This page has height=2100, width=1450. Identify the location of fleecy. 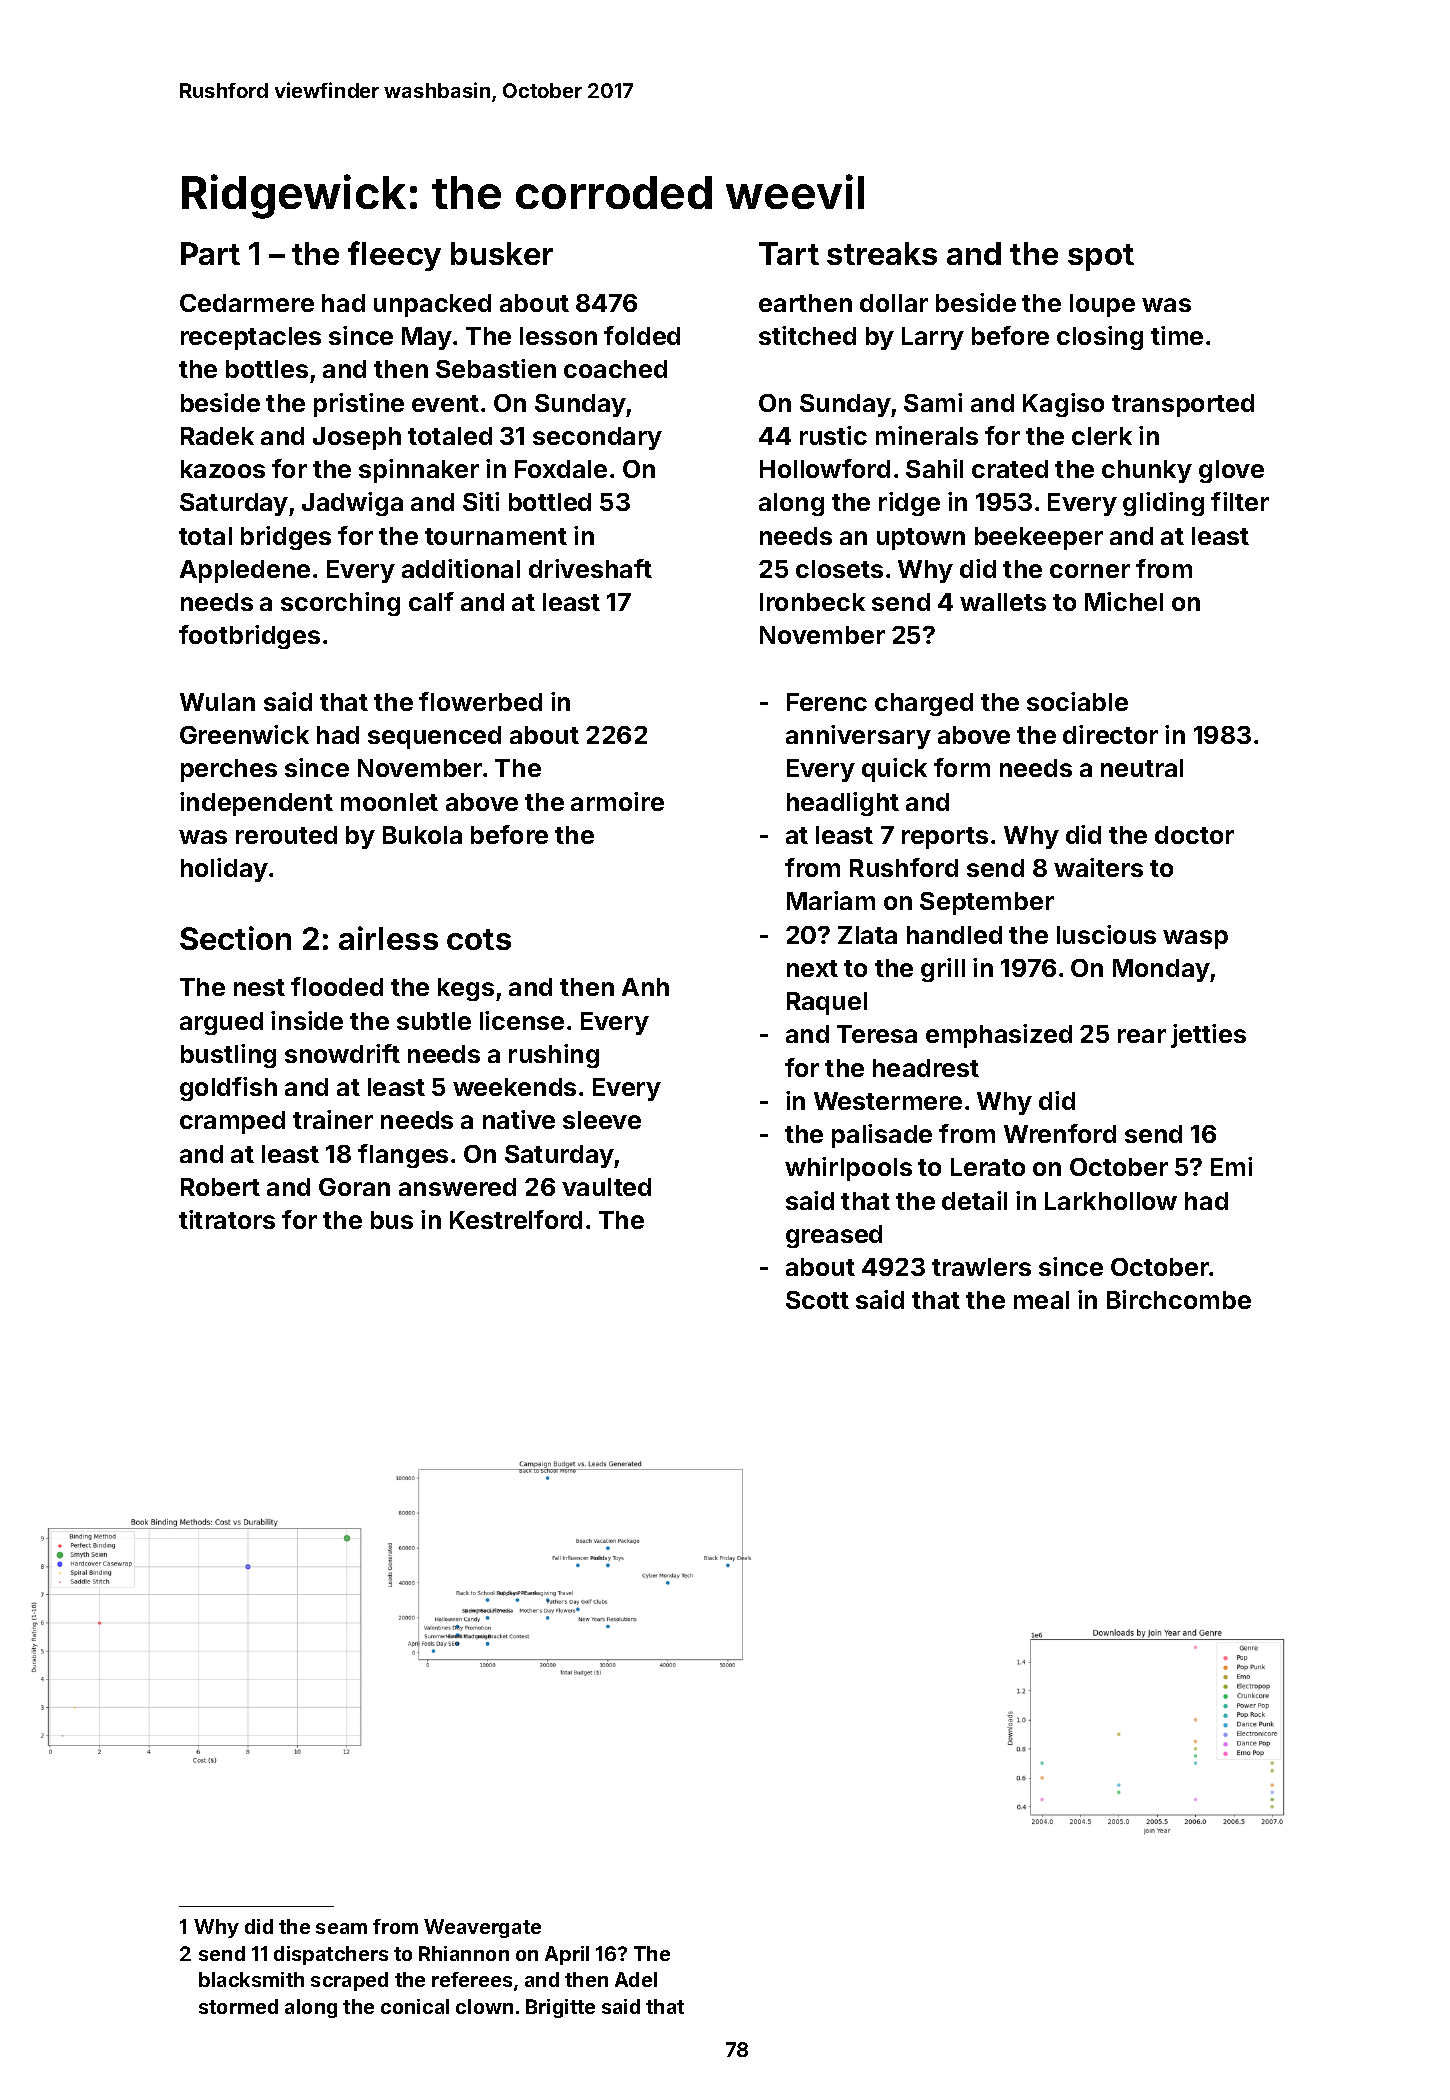
(394, 256).
